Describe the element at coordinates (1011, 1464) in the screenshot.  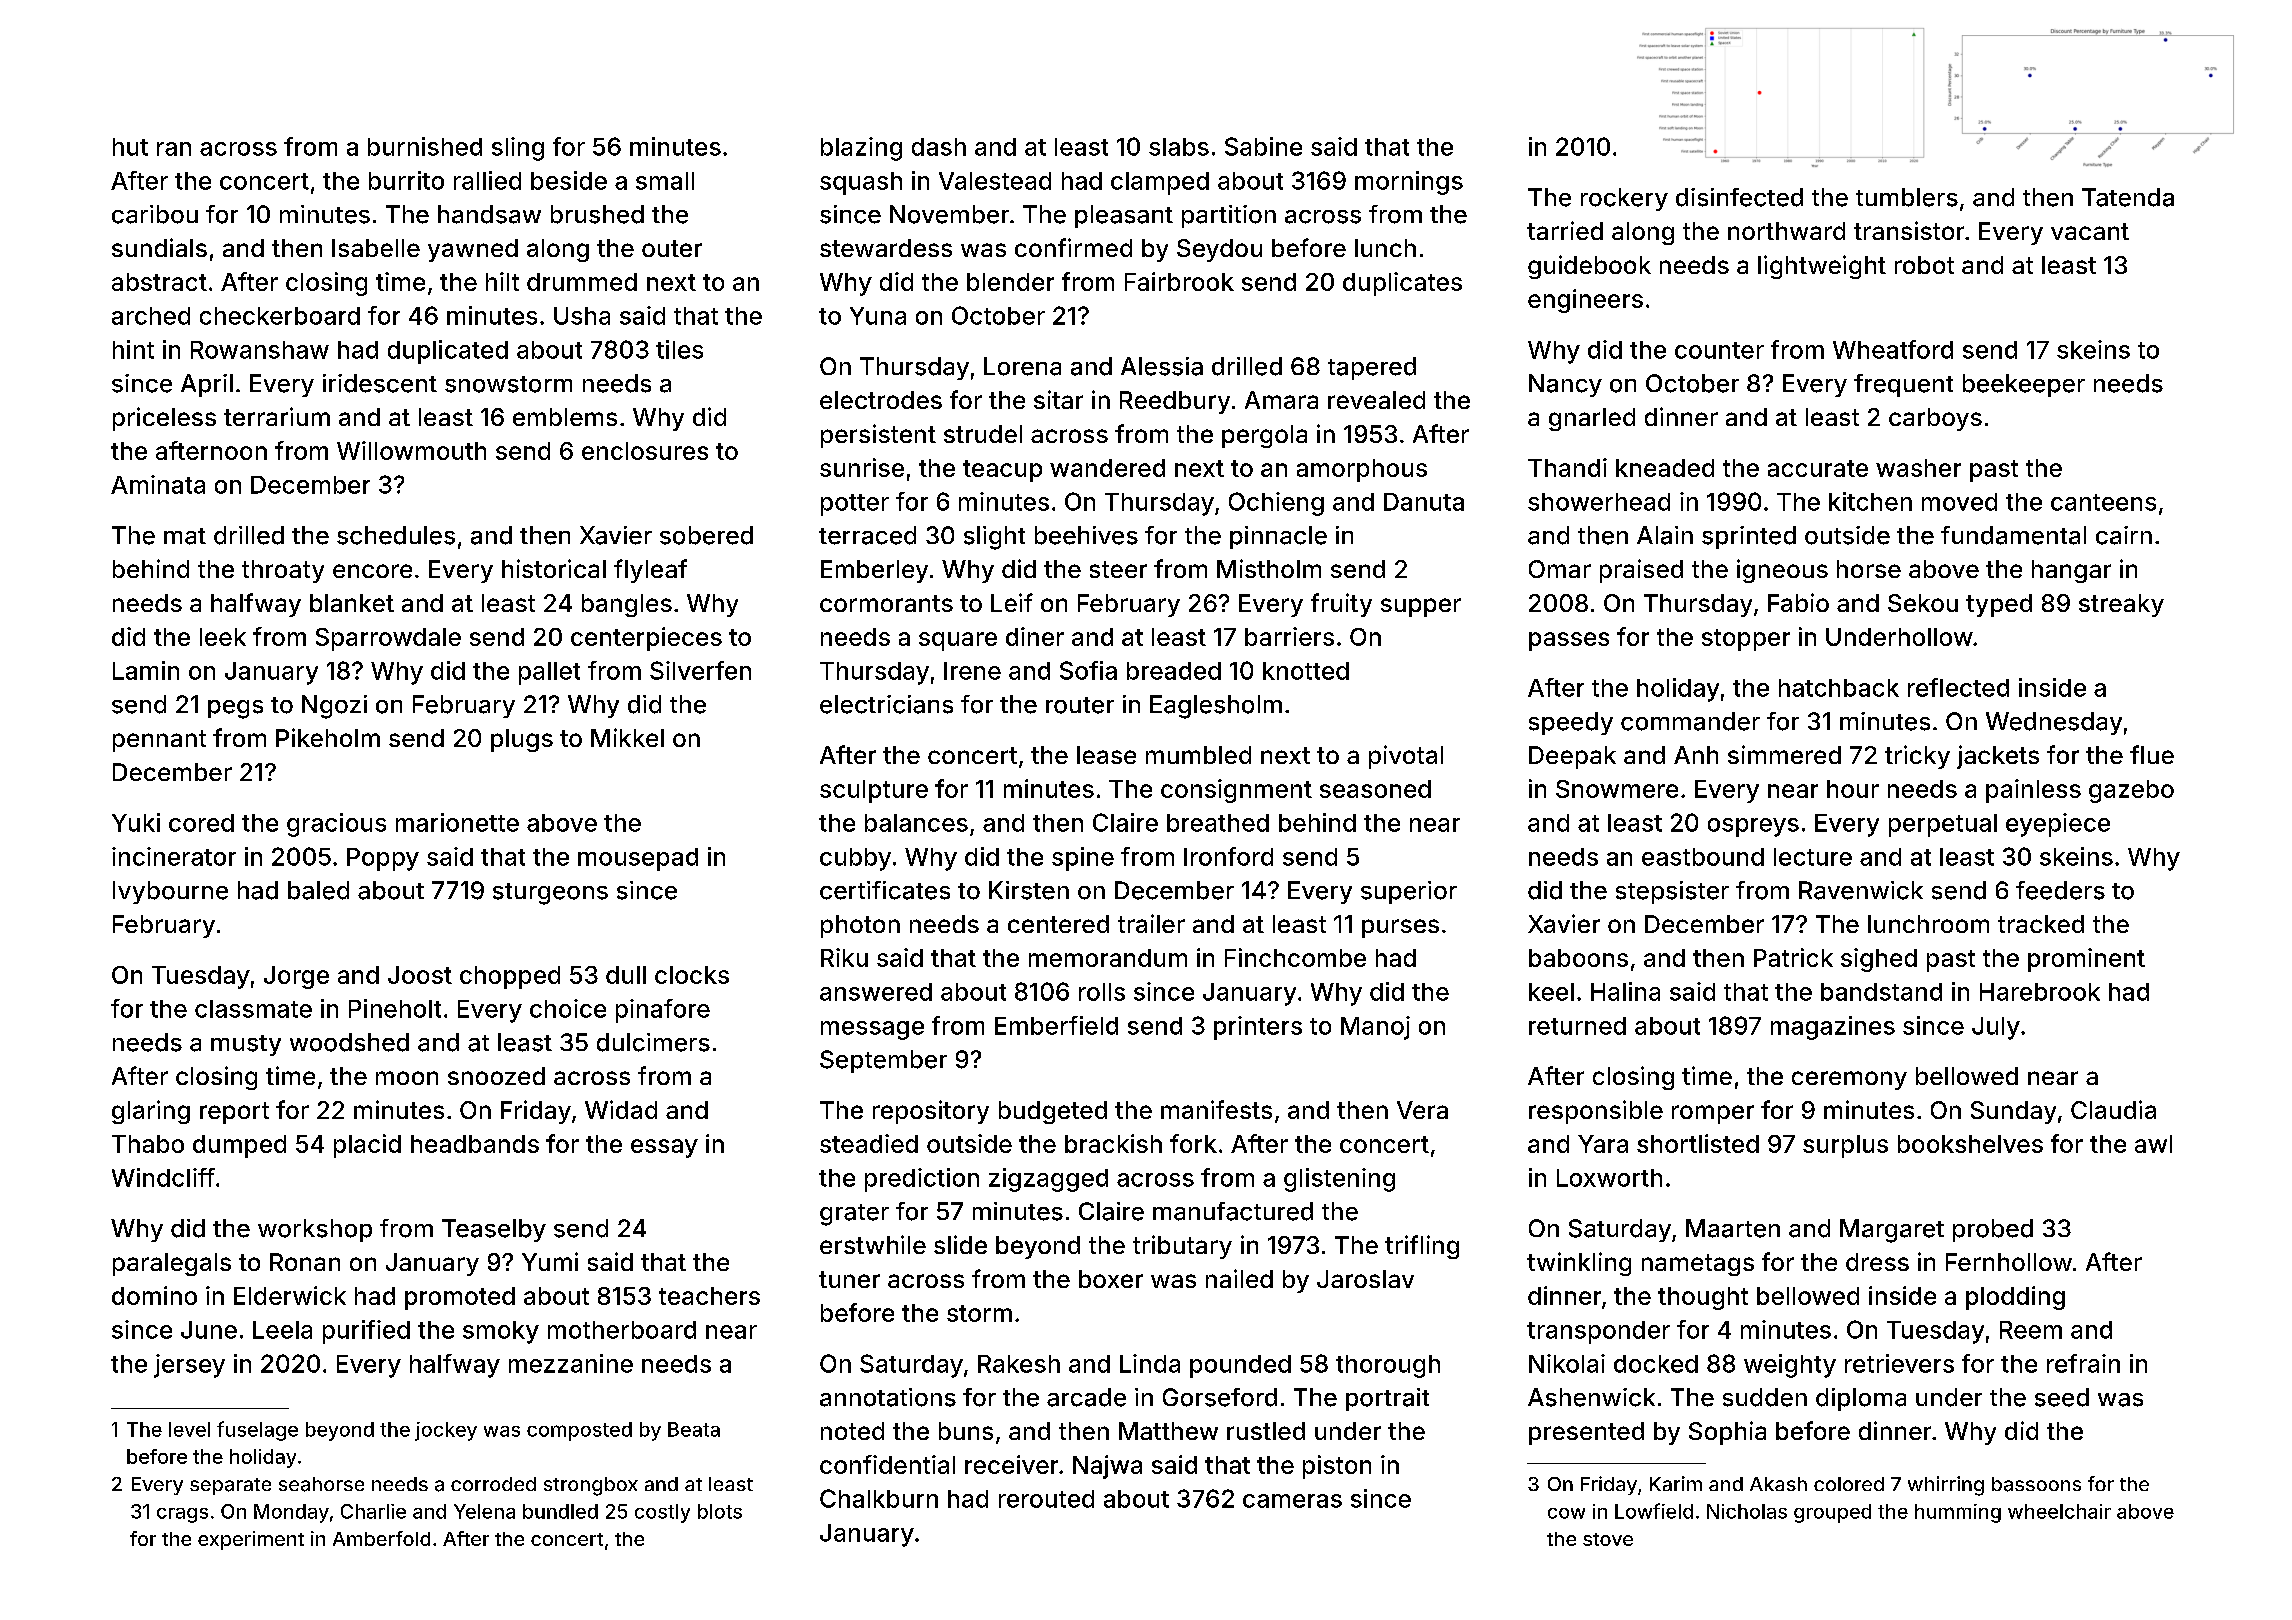
I see `receiver` at that location.
